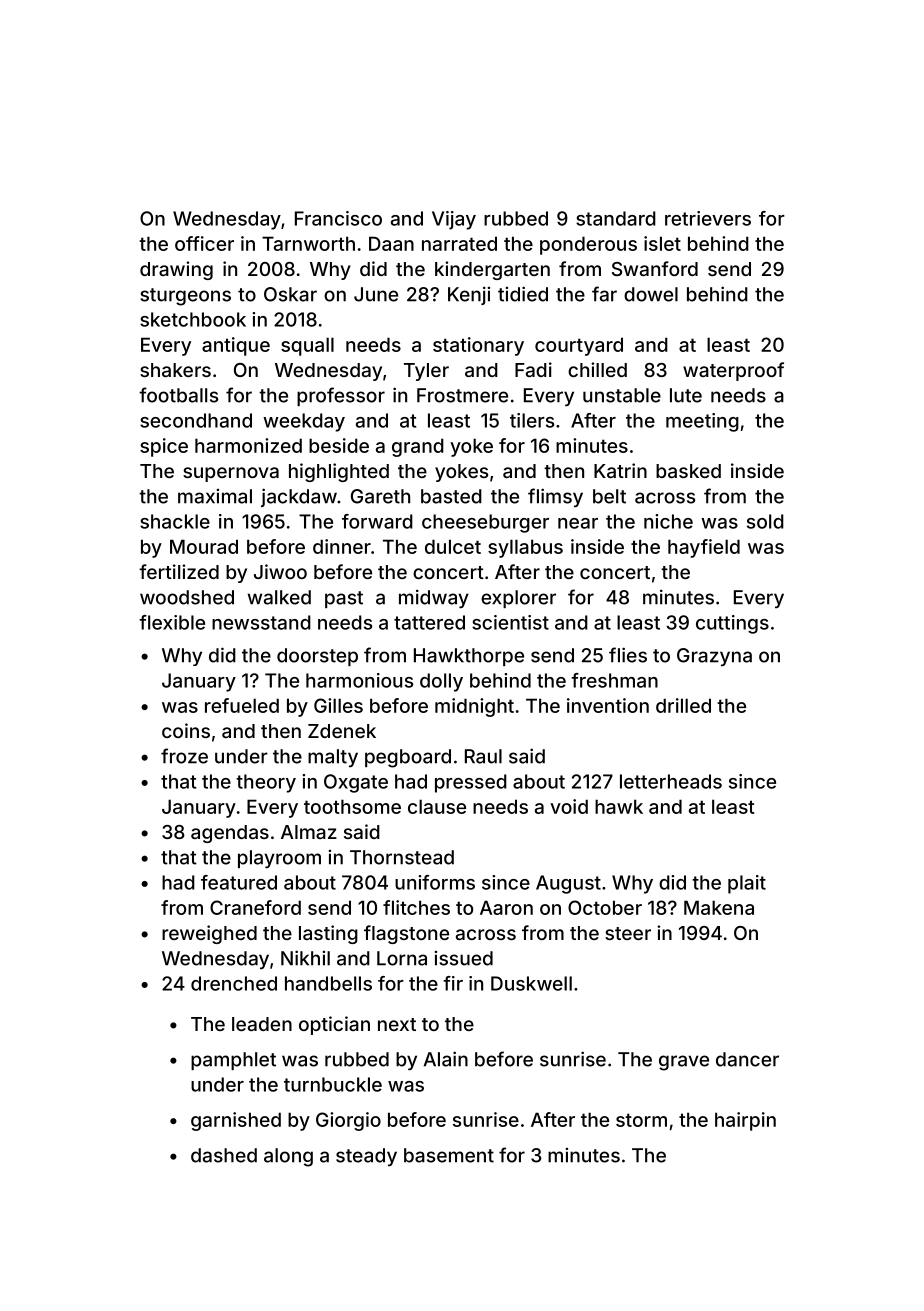 The height and width of the screenshot is (1311, 924). Describe the element at coordinates (702, 422) in the screenshot. I see `meeting` at that location.
